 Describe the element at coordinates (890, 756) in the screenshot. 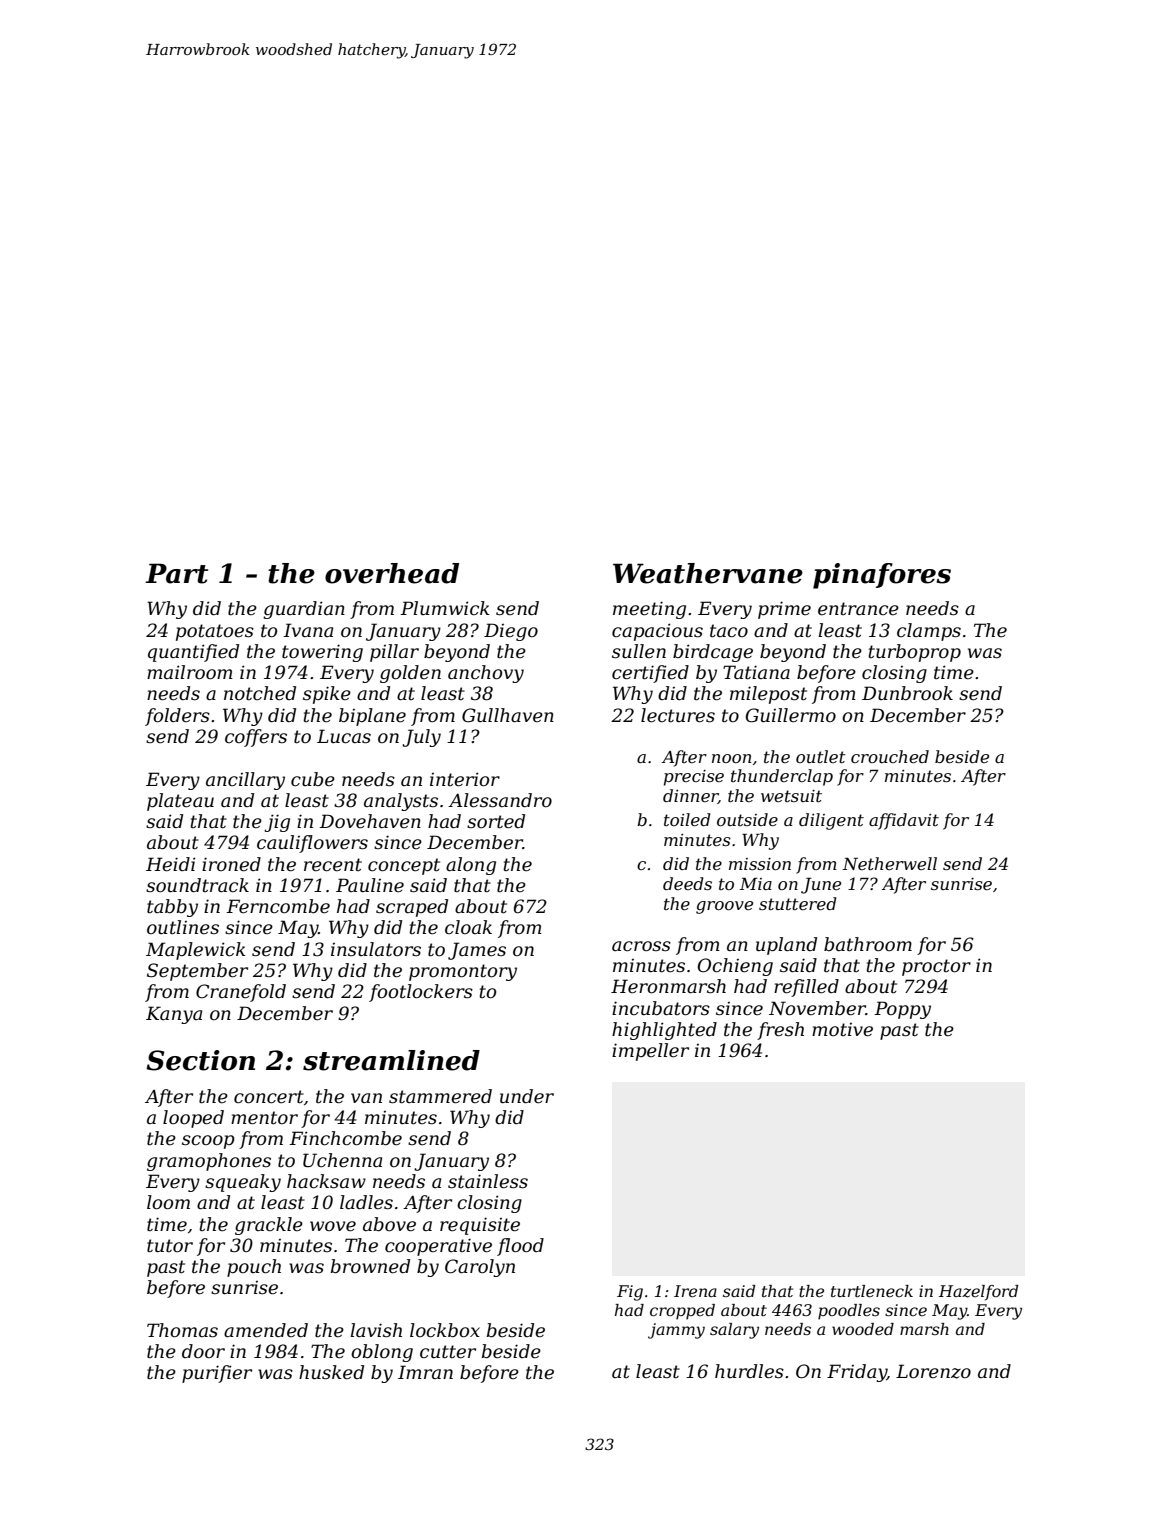

I see `crouched` at that location.
